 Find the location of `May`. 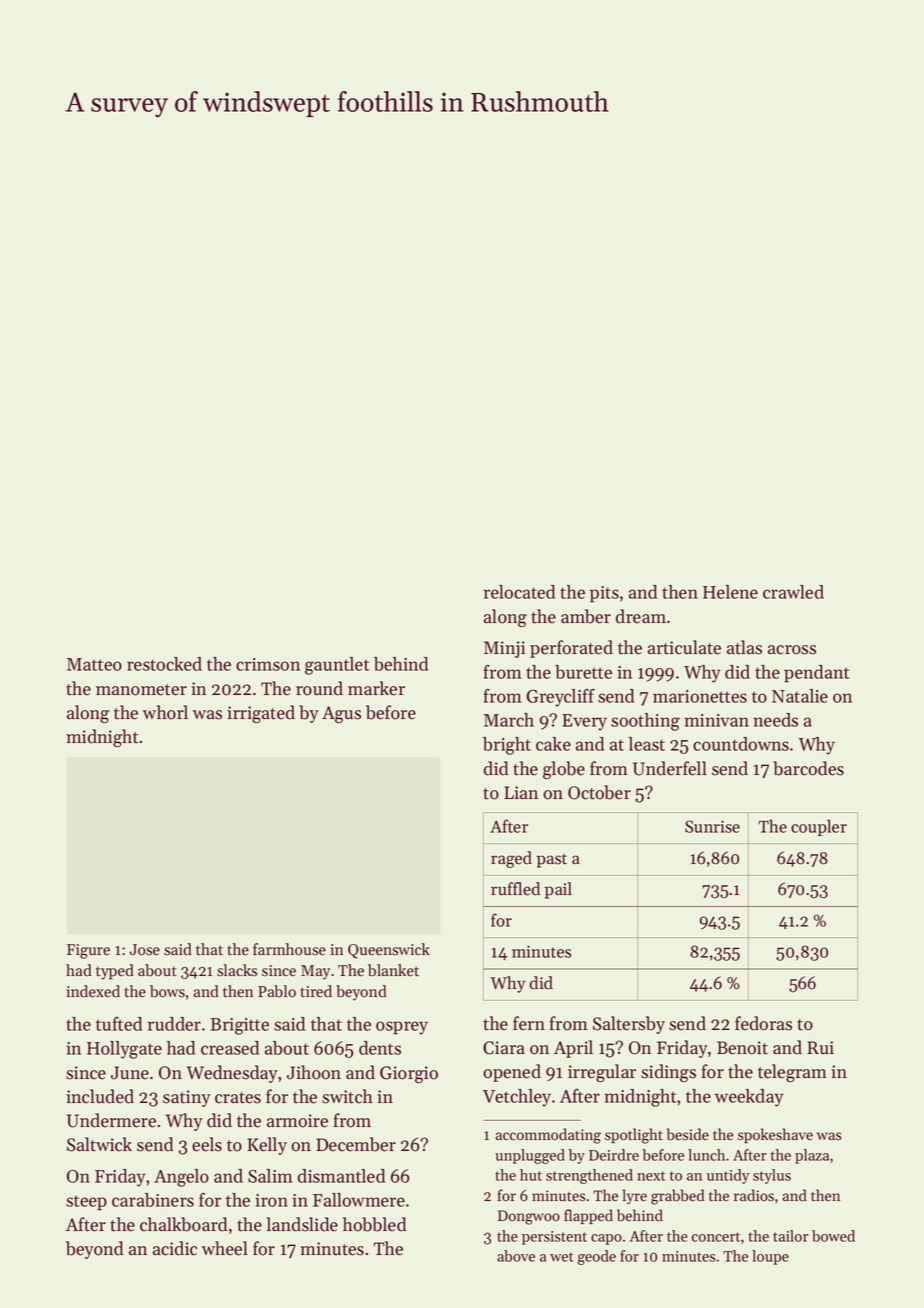

May is located at coordinates (315, 972).
